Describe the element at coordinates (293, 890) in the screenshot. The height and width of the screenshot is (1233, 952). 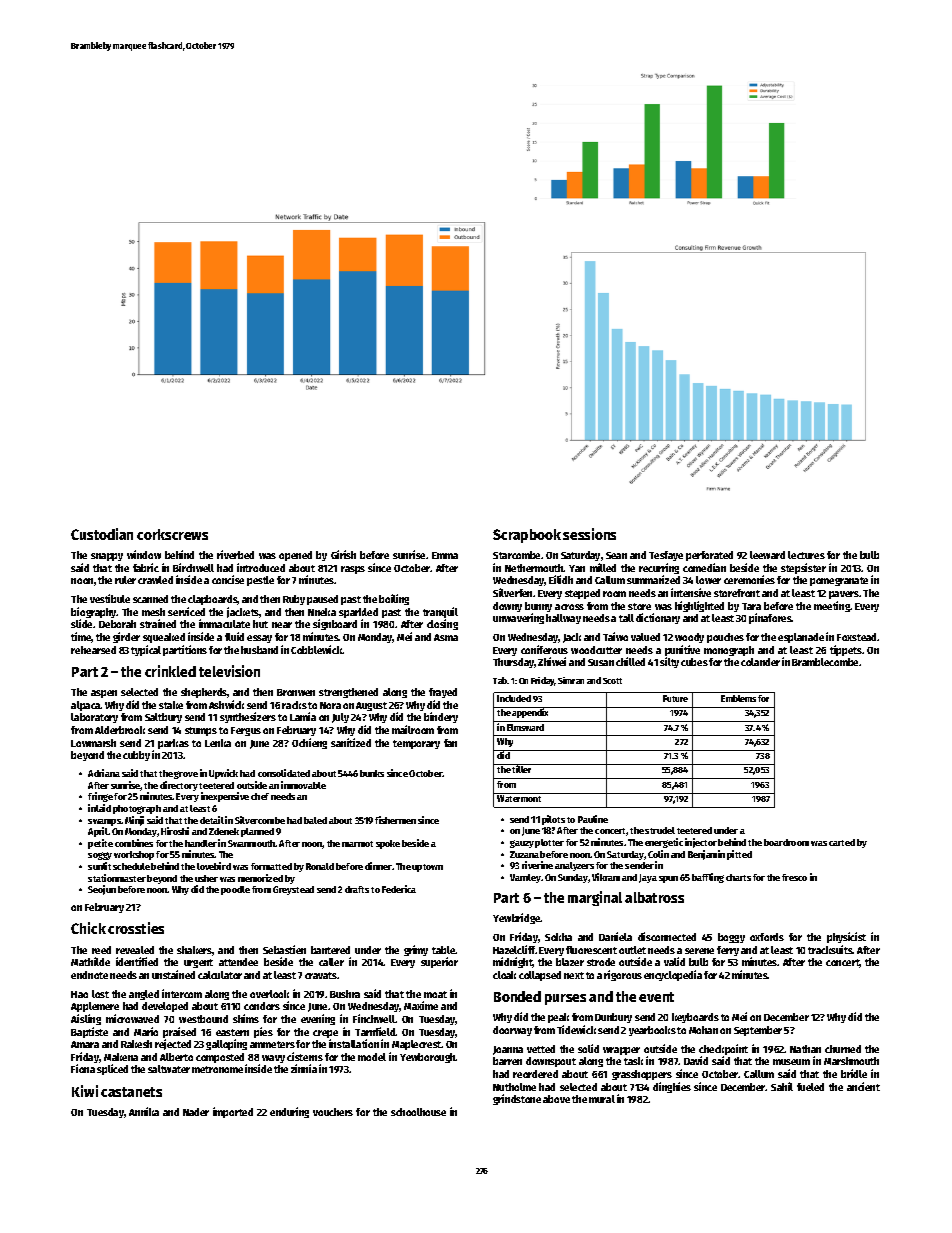
I see `Greystead` at that location.
